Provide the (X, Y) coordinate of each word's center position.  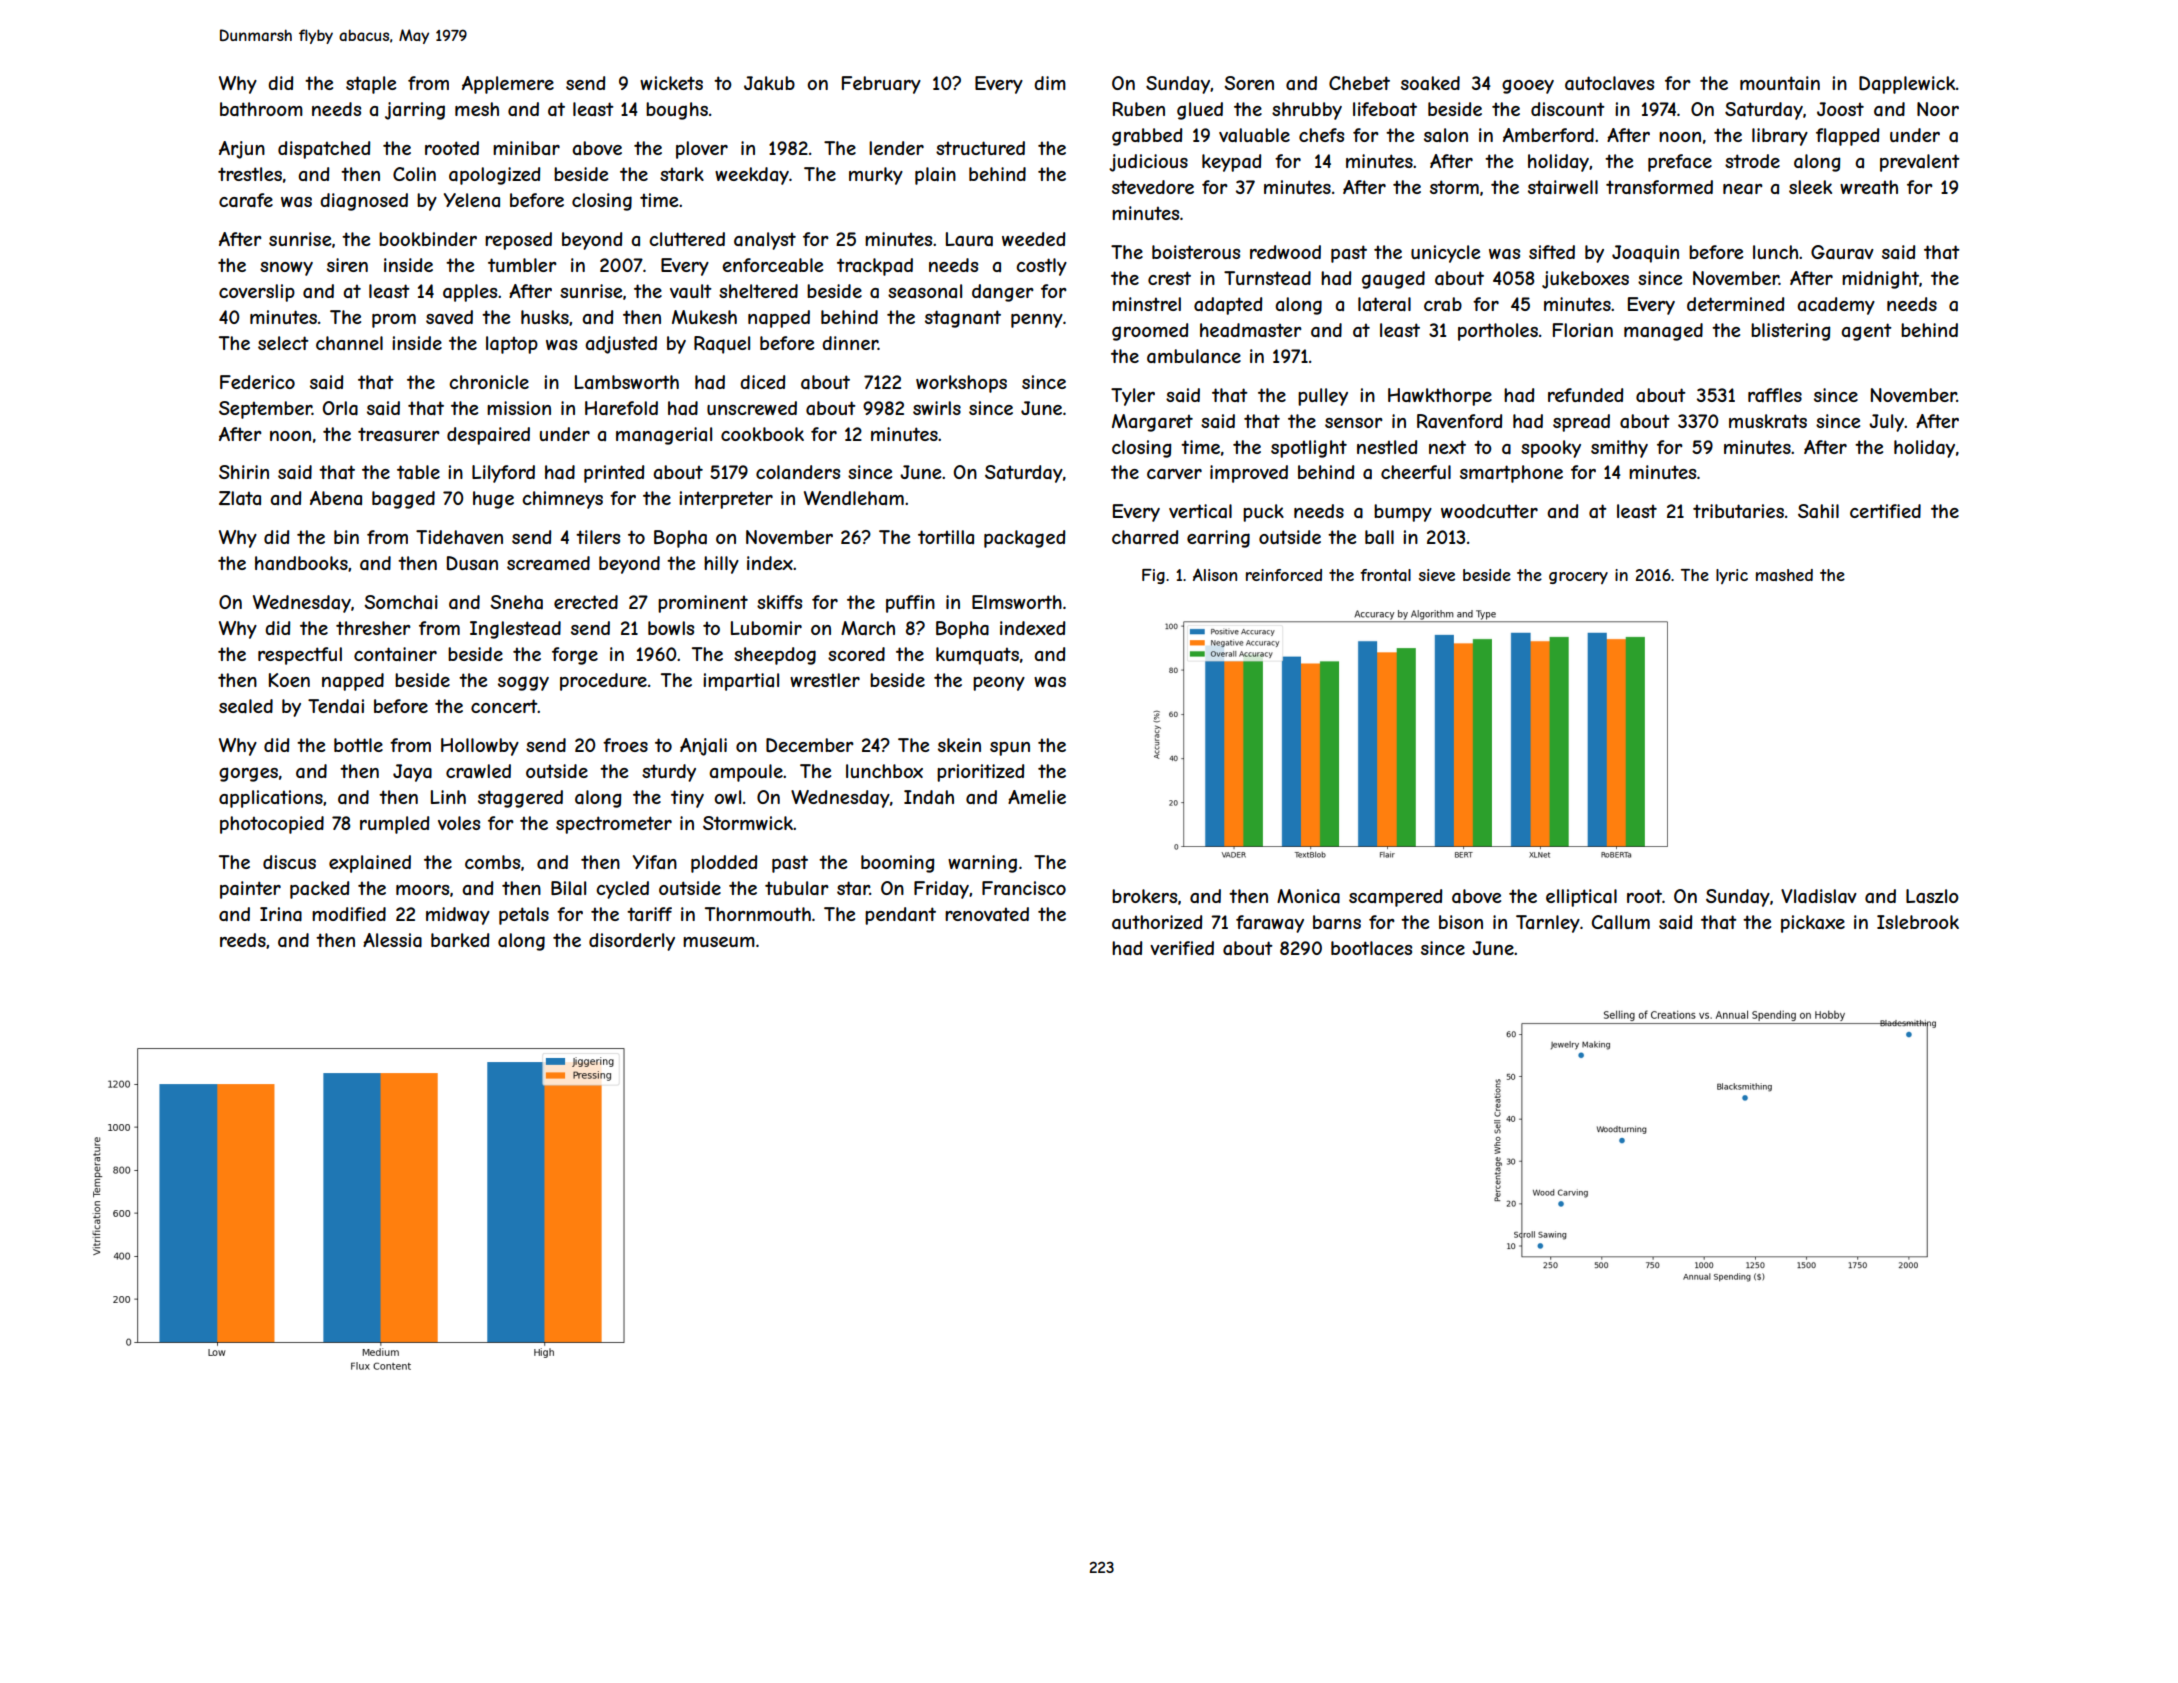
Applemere (508, 85)
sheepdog (775, 656)
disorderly (632, 942)
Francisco (1024, 888)
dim (1050, 83)
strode (1752, 161)
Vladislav (1819, 896)
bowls (671, 628)
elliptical (1581, 898)
